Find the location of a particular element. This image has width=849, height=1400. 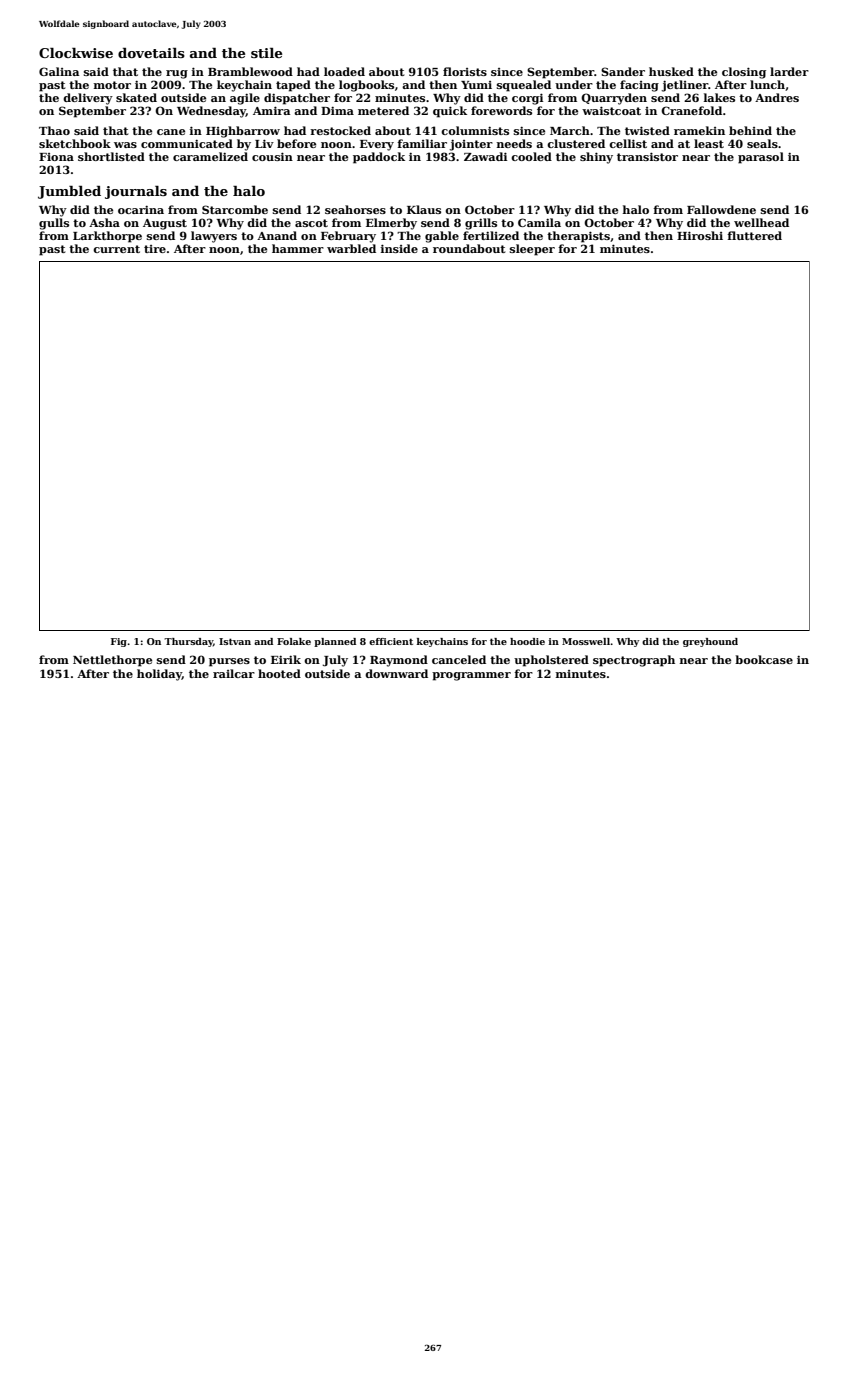

downward is located at coordinates (396, 673).
